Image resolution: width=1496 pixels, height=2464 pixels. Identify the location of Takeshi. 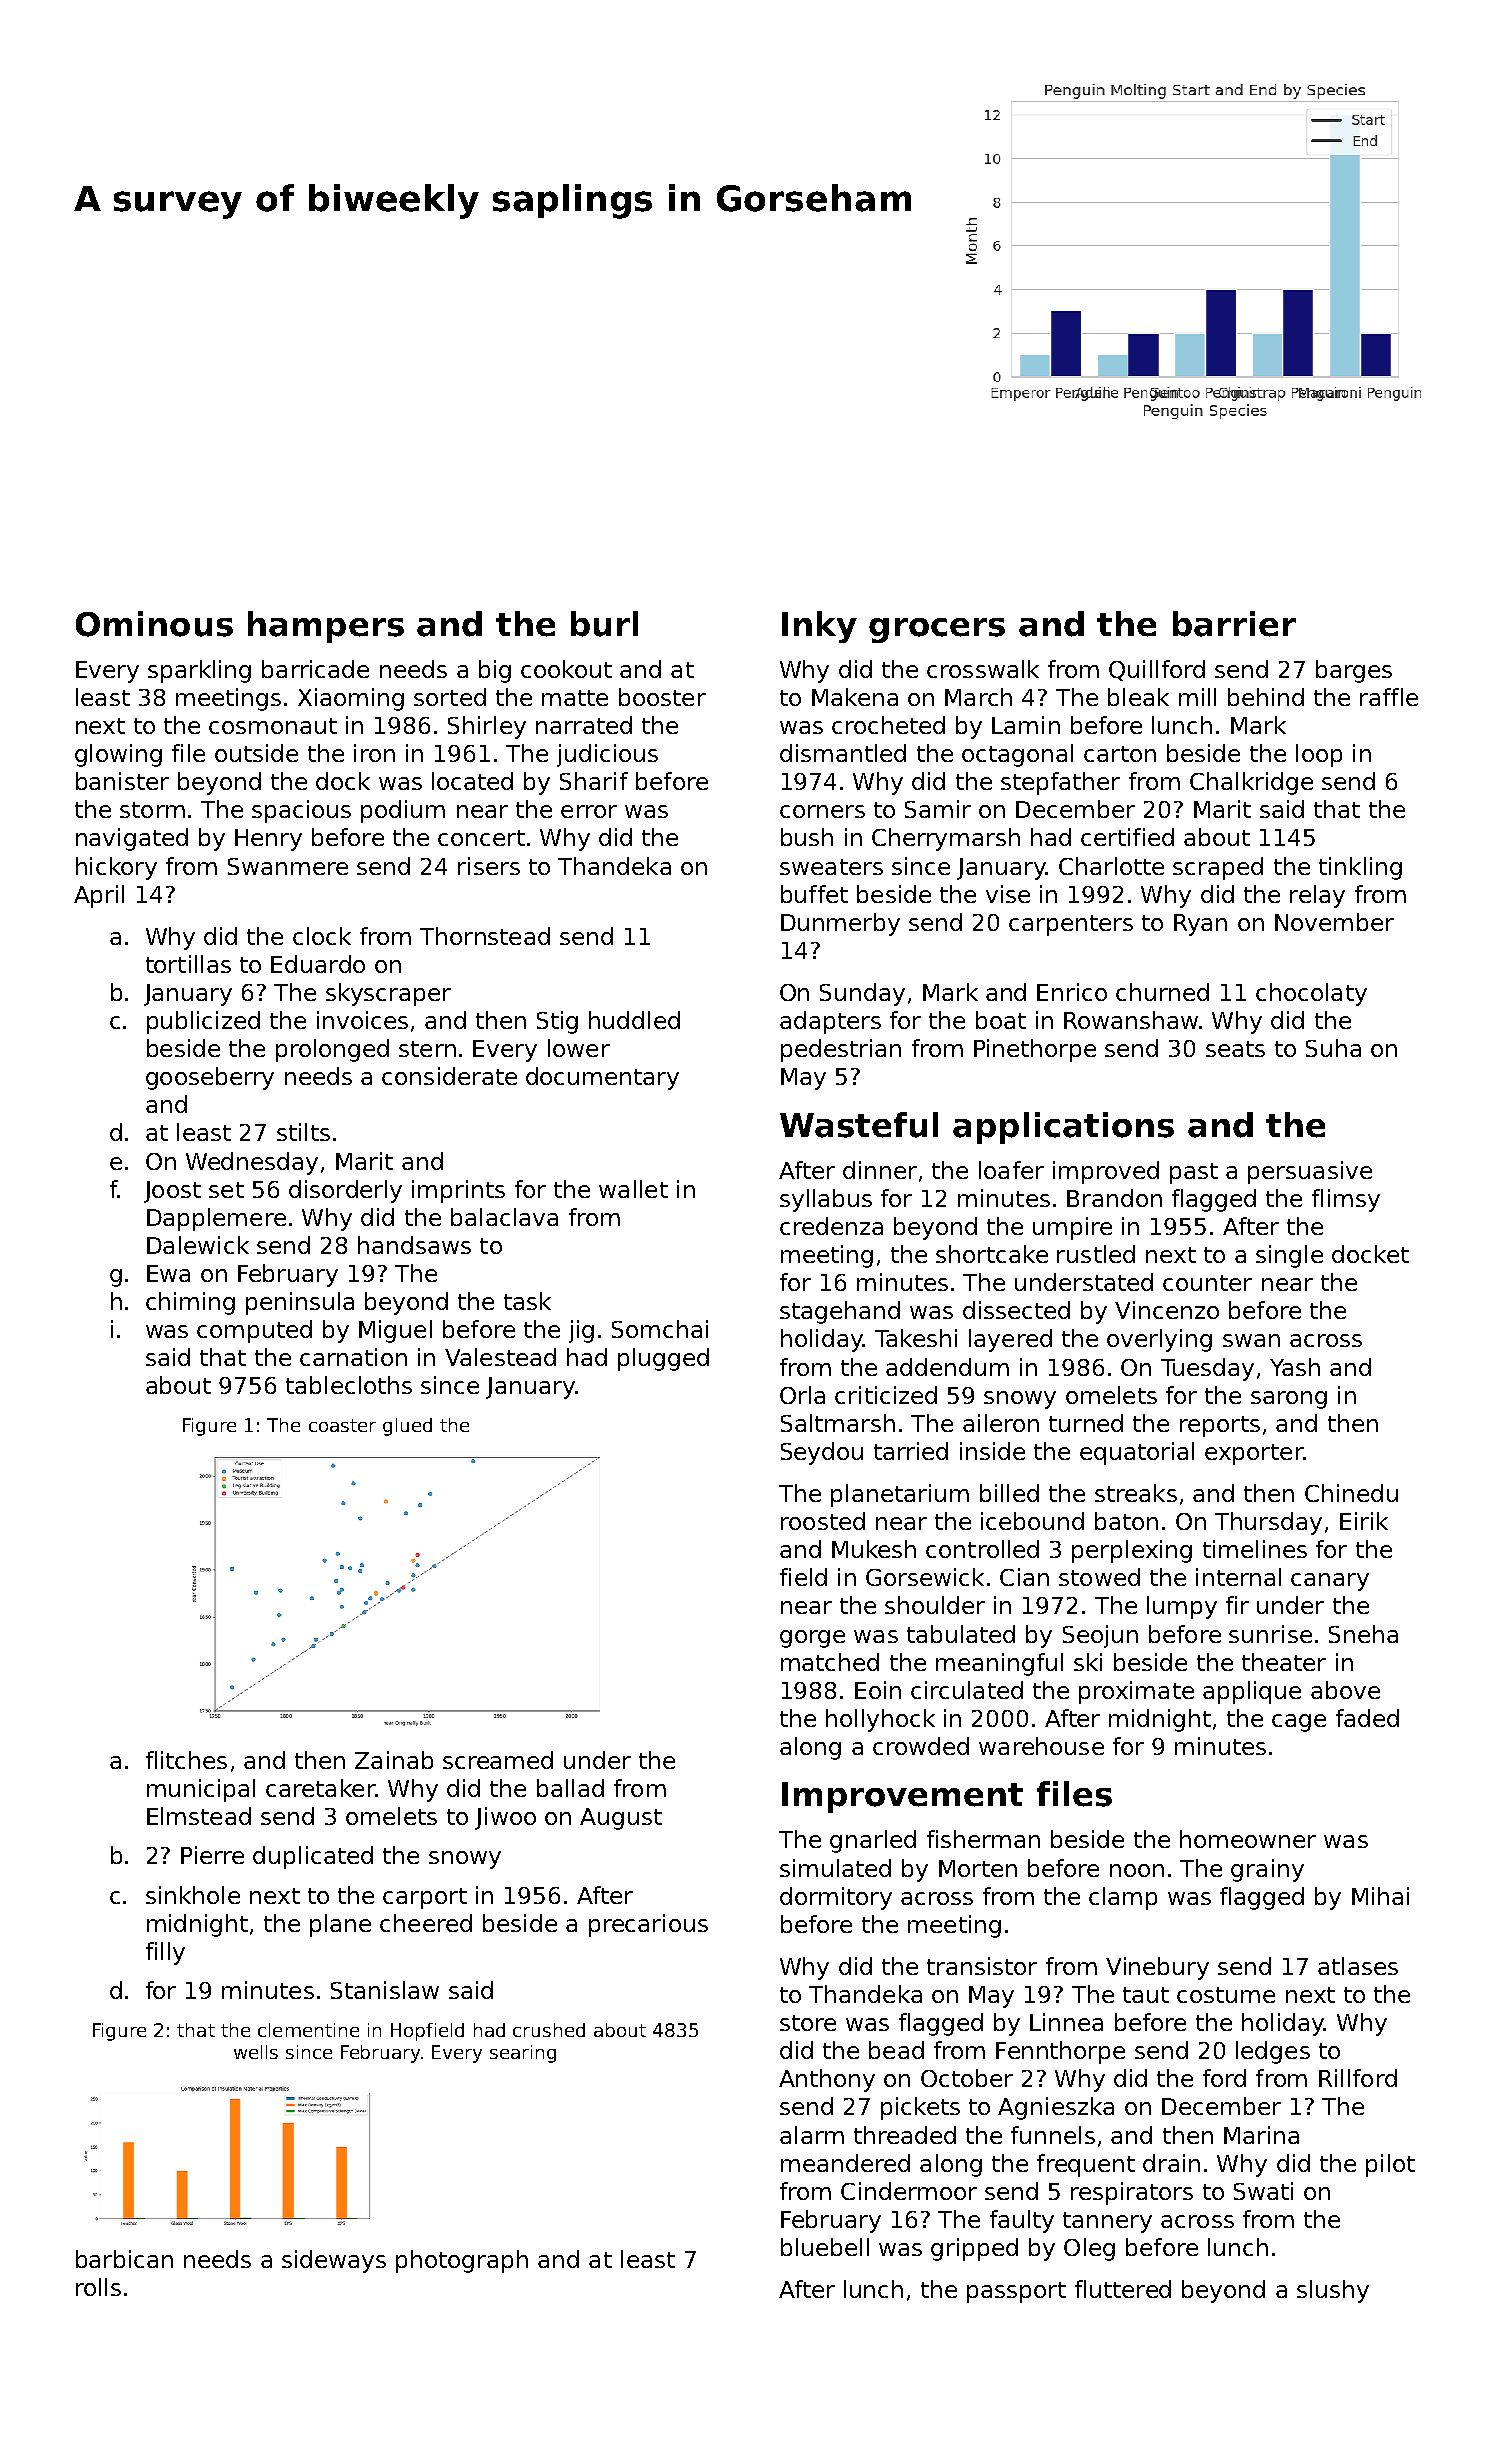
(916, 1338).
